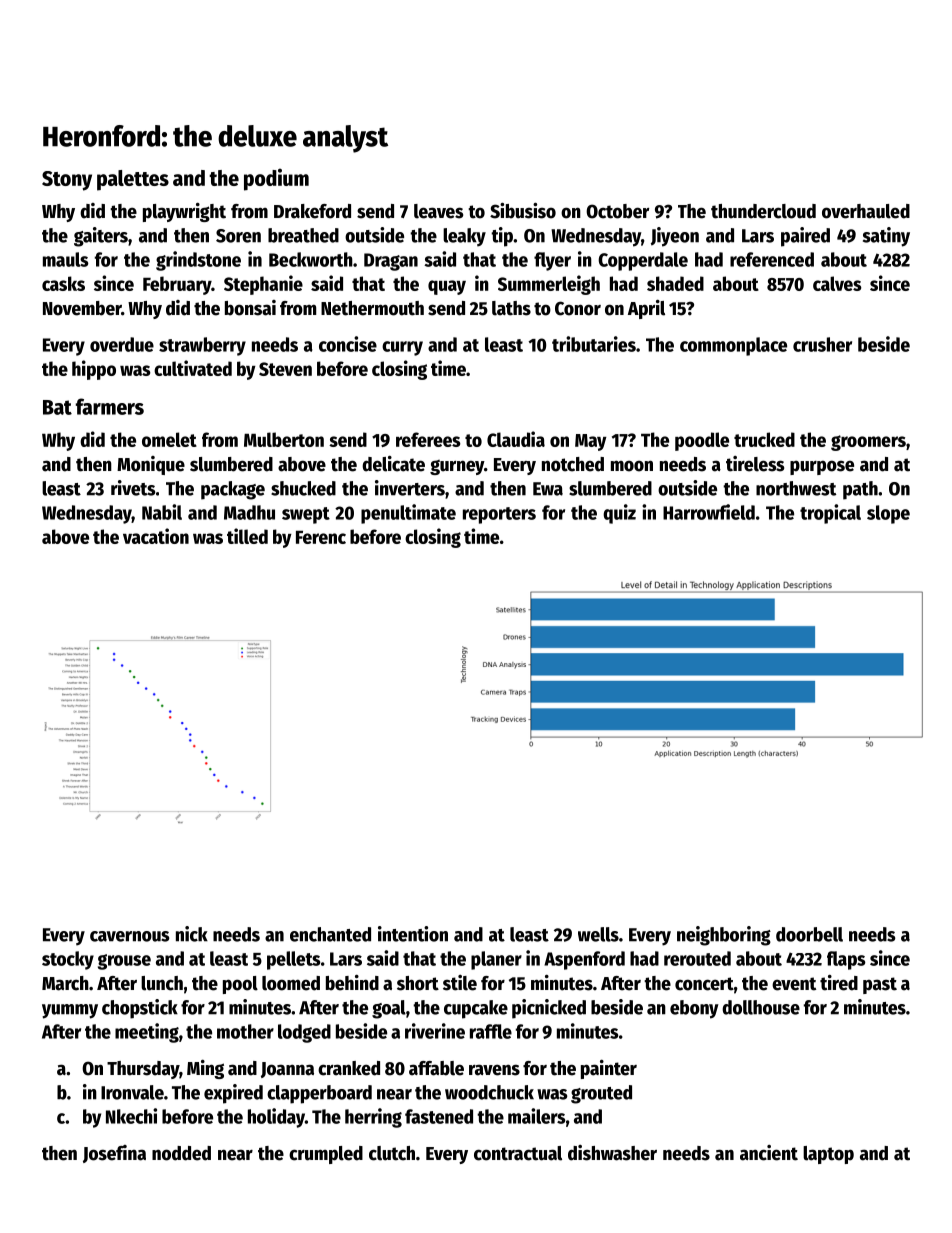  Describe the element at coordinates (68, 960) in the screenshot. I see `stocky` at that location.
